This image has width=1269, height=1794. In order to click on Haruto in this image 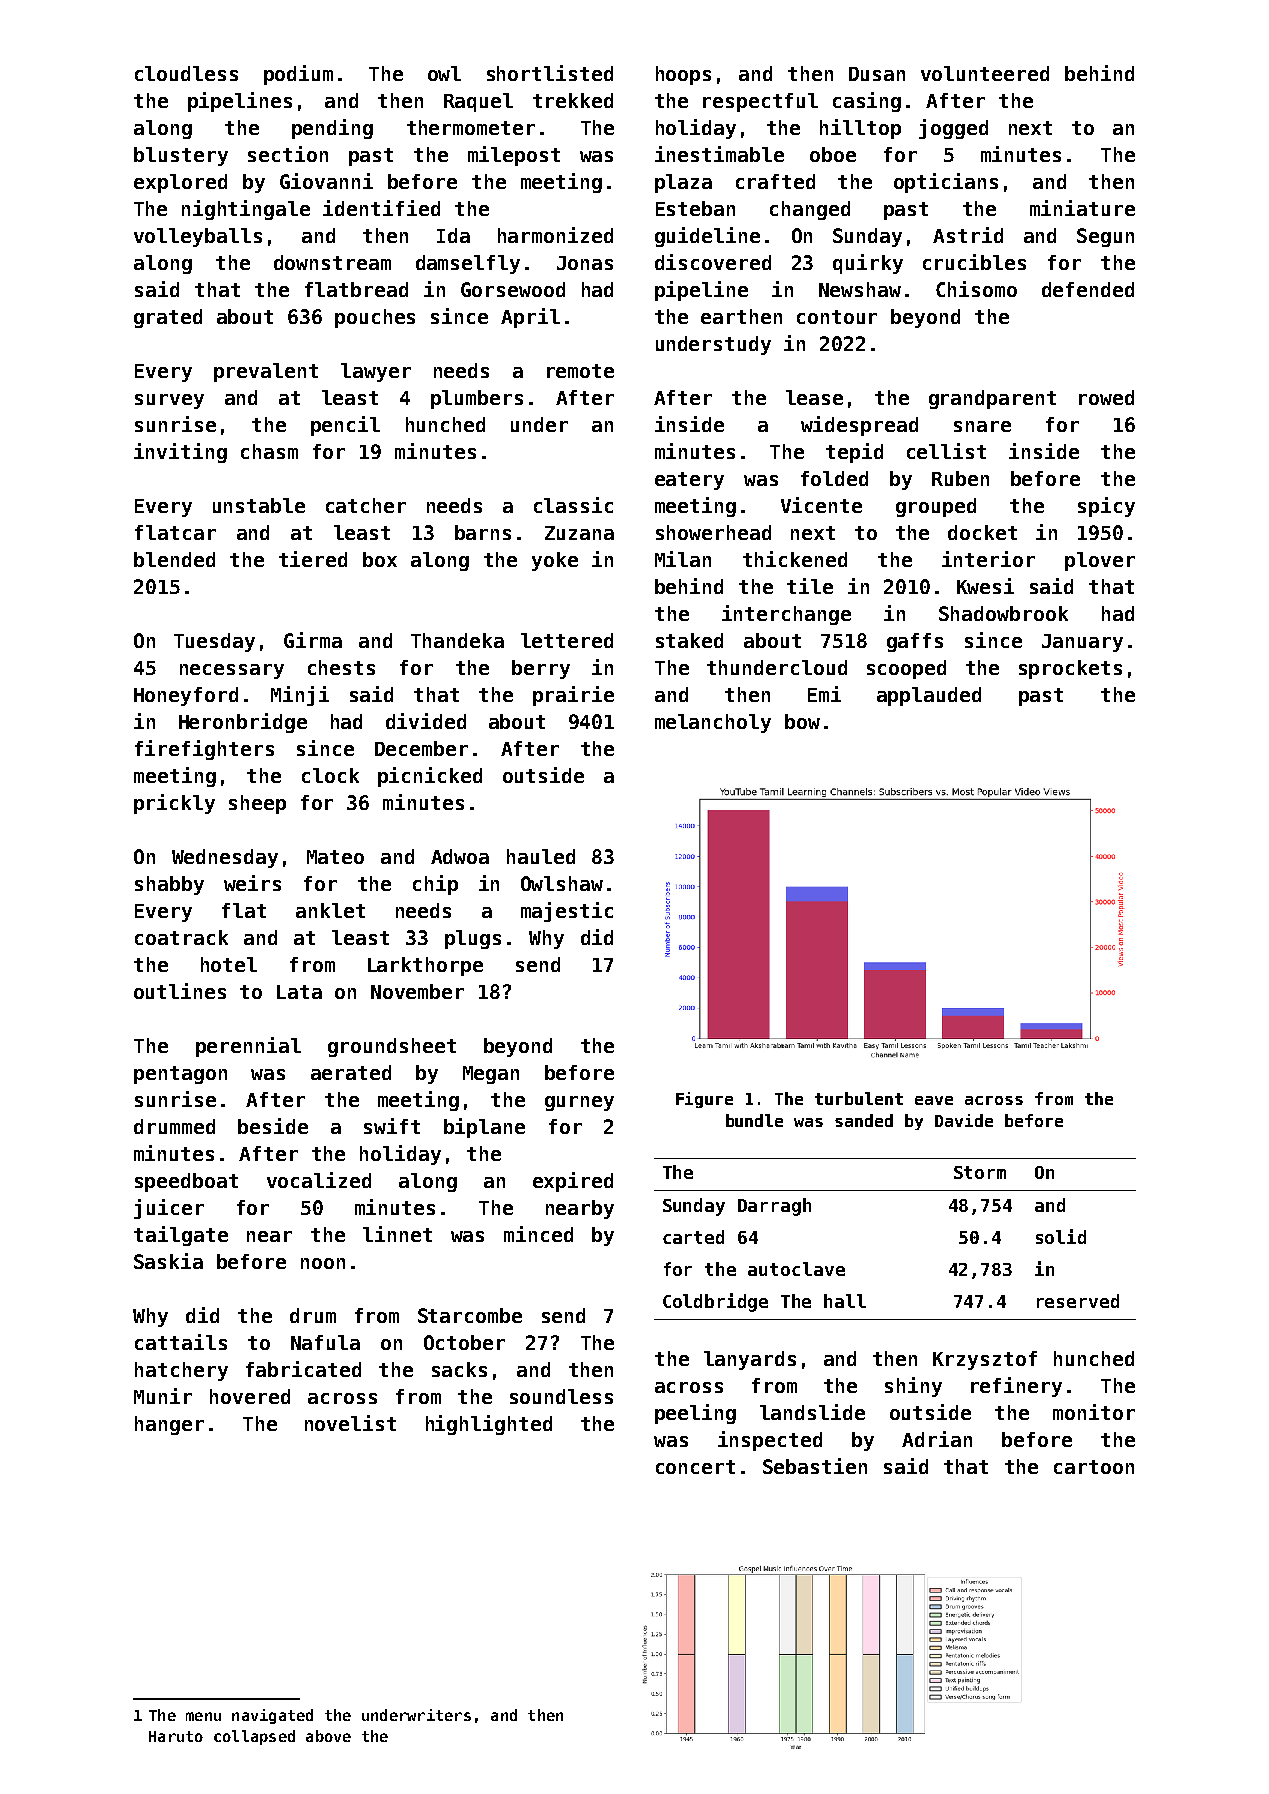, I will do `click(176, 1736)`.
